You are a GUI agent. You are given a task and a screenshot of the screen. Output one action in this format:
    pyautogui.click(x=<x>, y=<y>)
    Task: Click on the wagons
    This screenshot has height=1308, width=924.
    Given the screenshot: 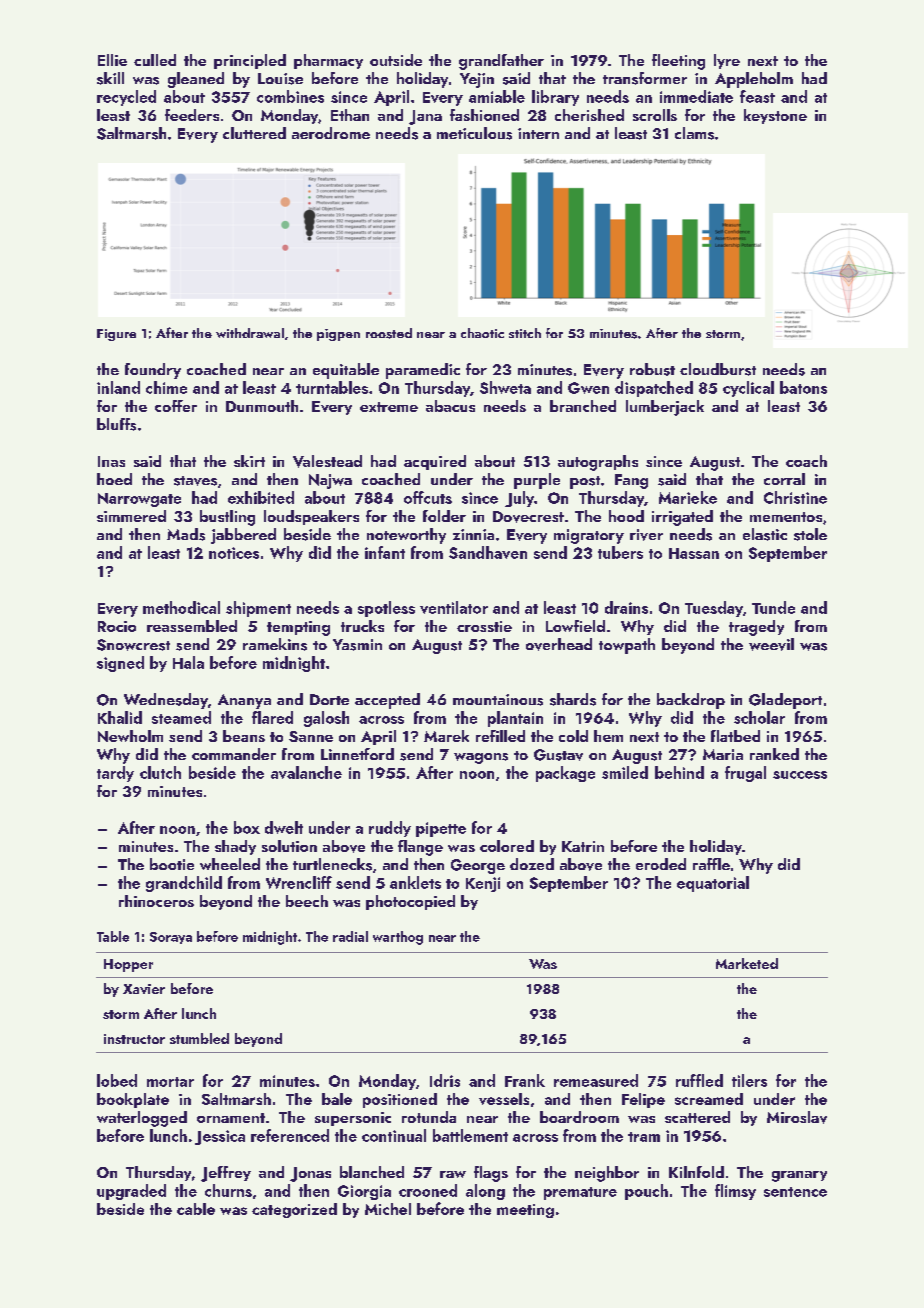 What is the action you would take?
    pyautogui.click(x=481, y=758)
